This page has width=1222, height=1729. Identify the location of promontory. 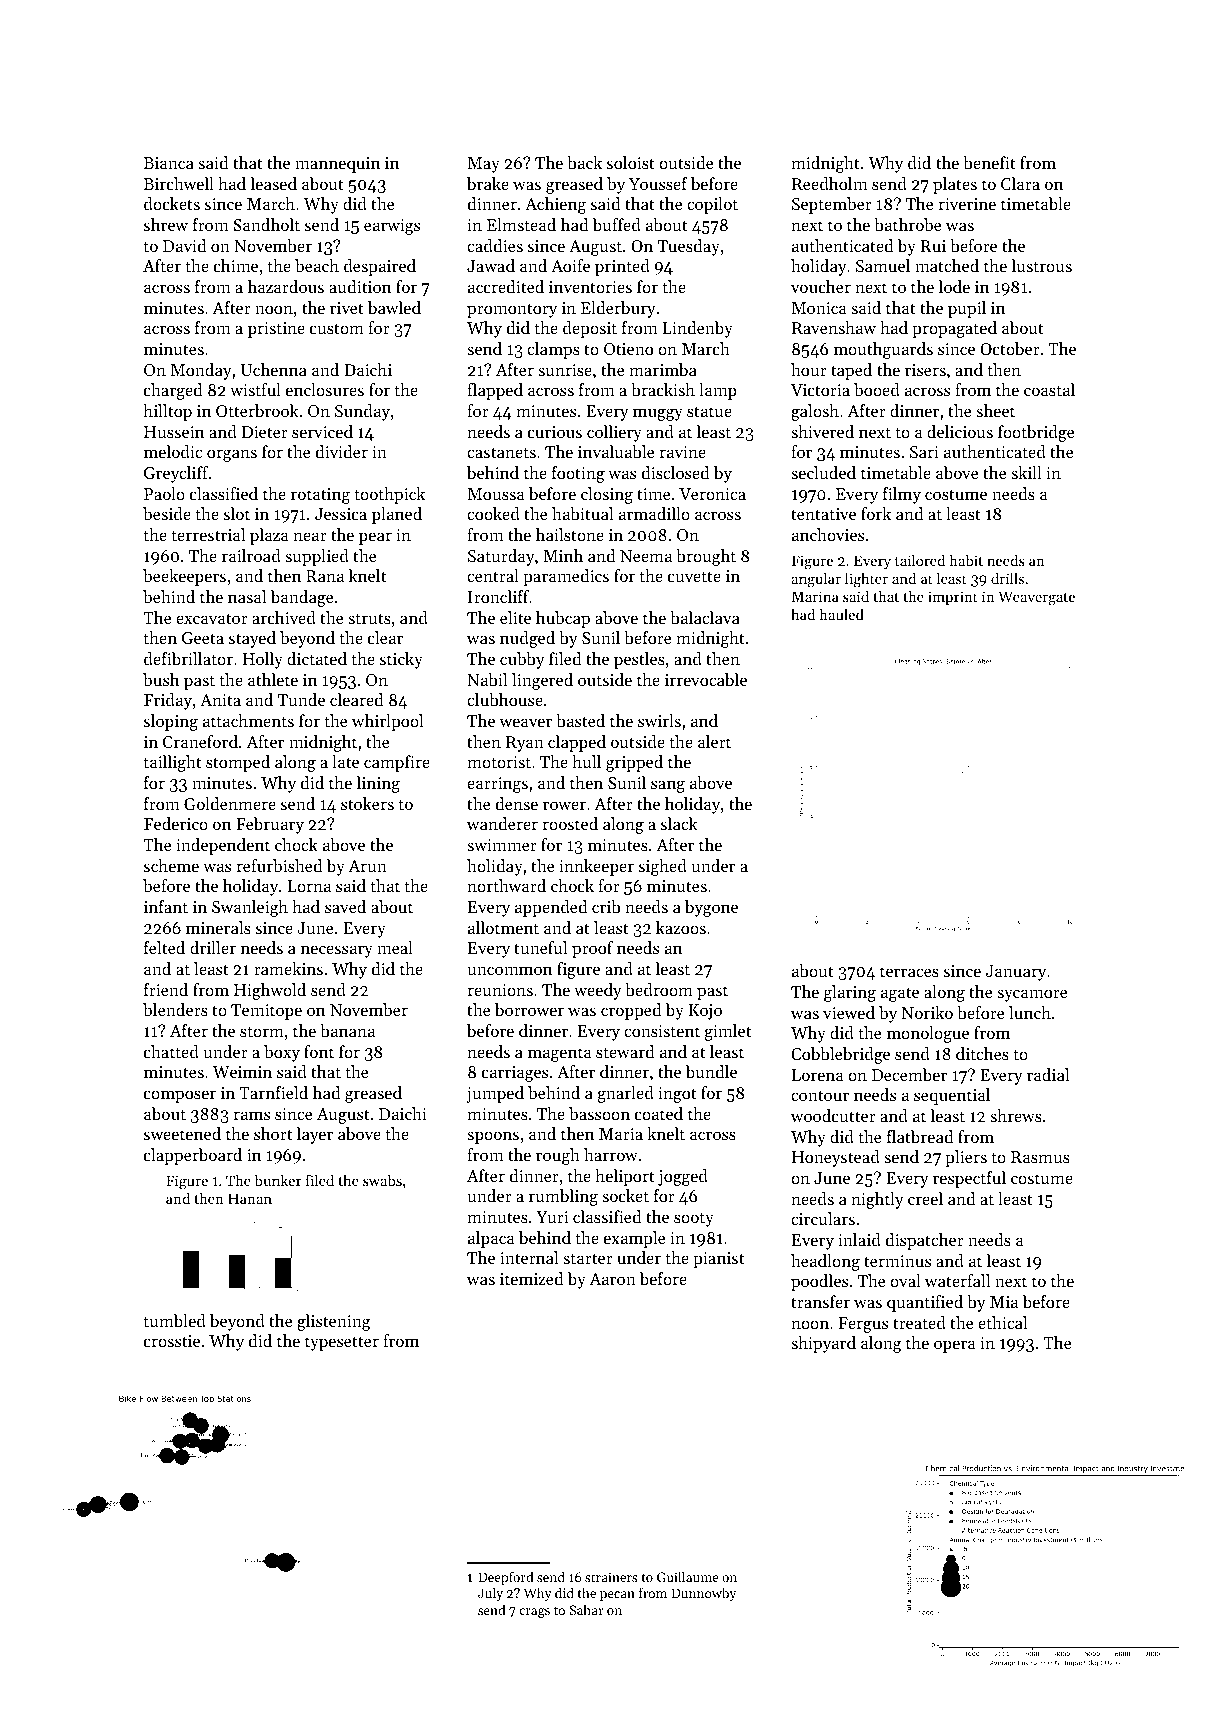
(512, 310).
